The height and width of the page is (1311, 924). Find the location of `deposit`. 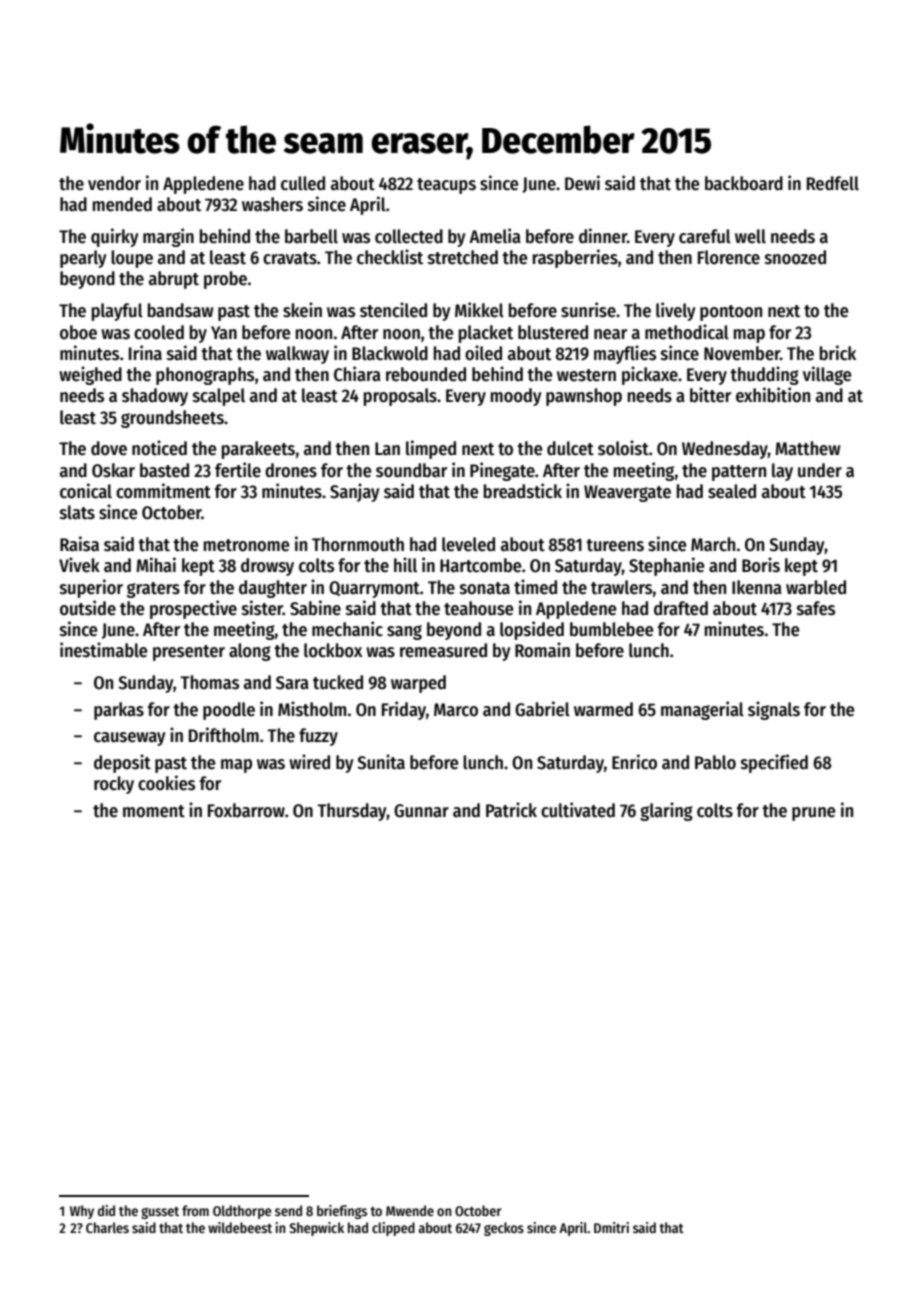

deposit is located at coordinates (122, 763).
